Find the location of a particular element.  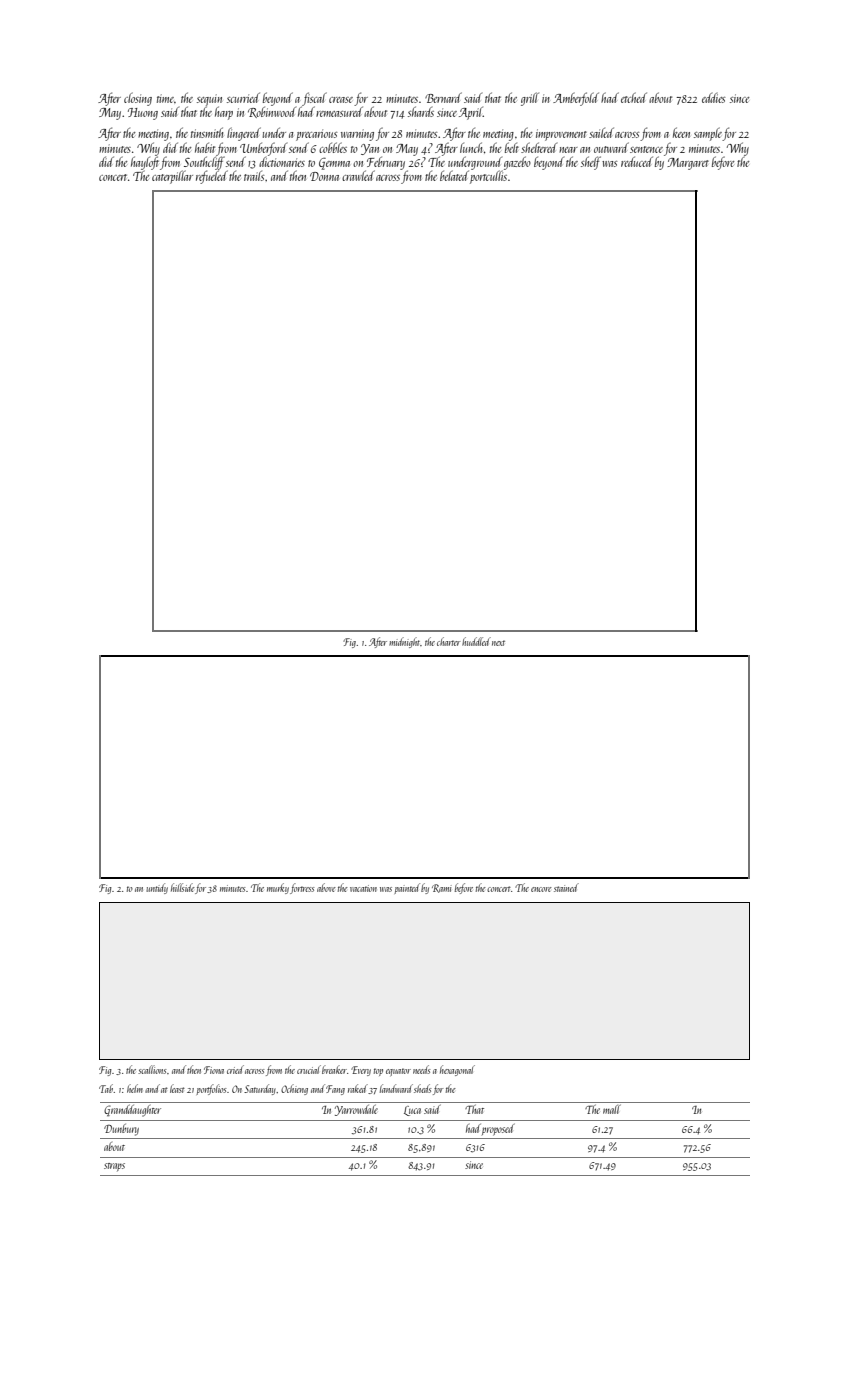

next is located at coordinates (498, 643).
